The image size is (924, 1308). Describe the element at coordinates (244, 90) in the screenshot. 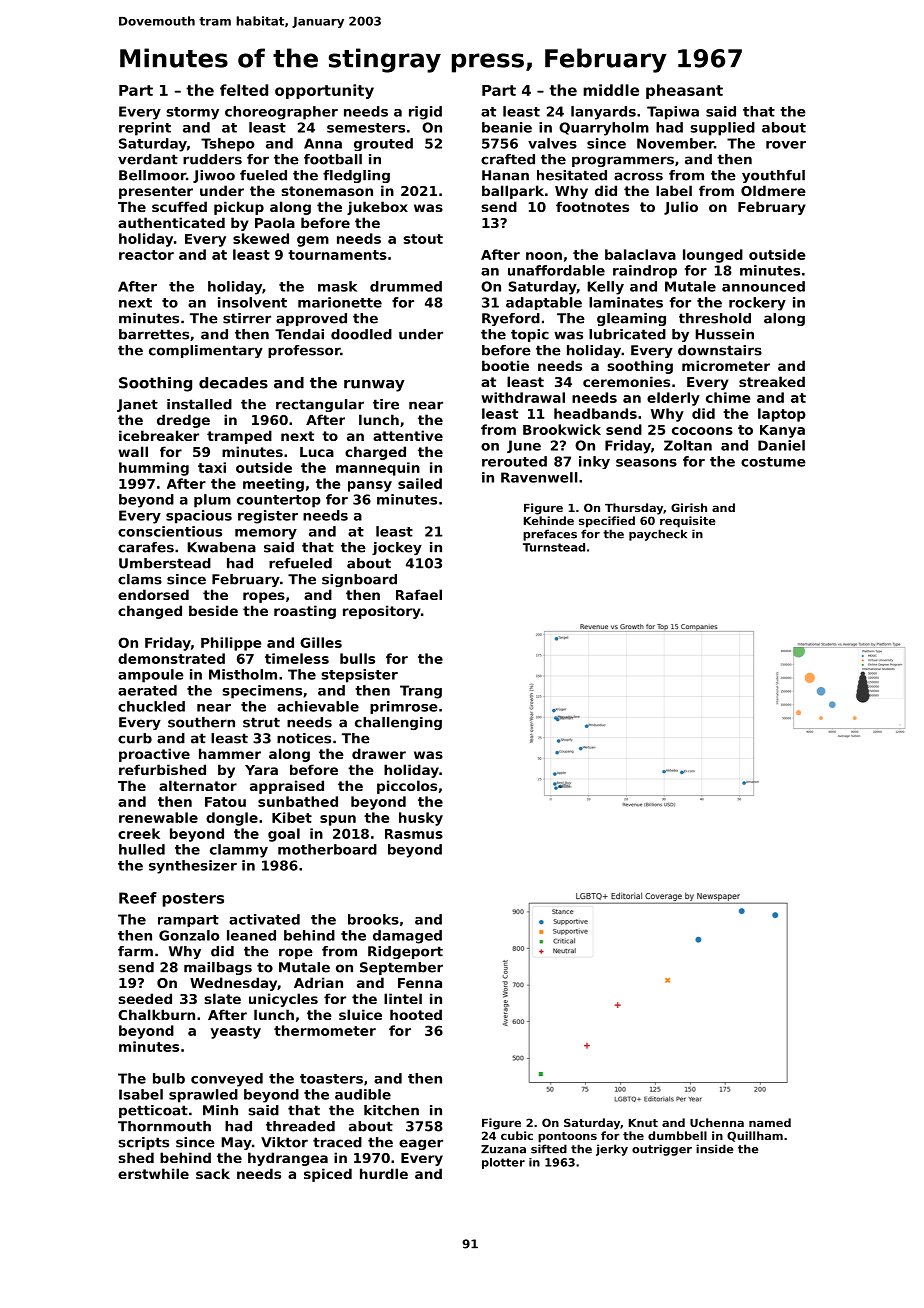

I see `felted` at that location.
